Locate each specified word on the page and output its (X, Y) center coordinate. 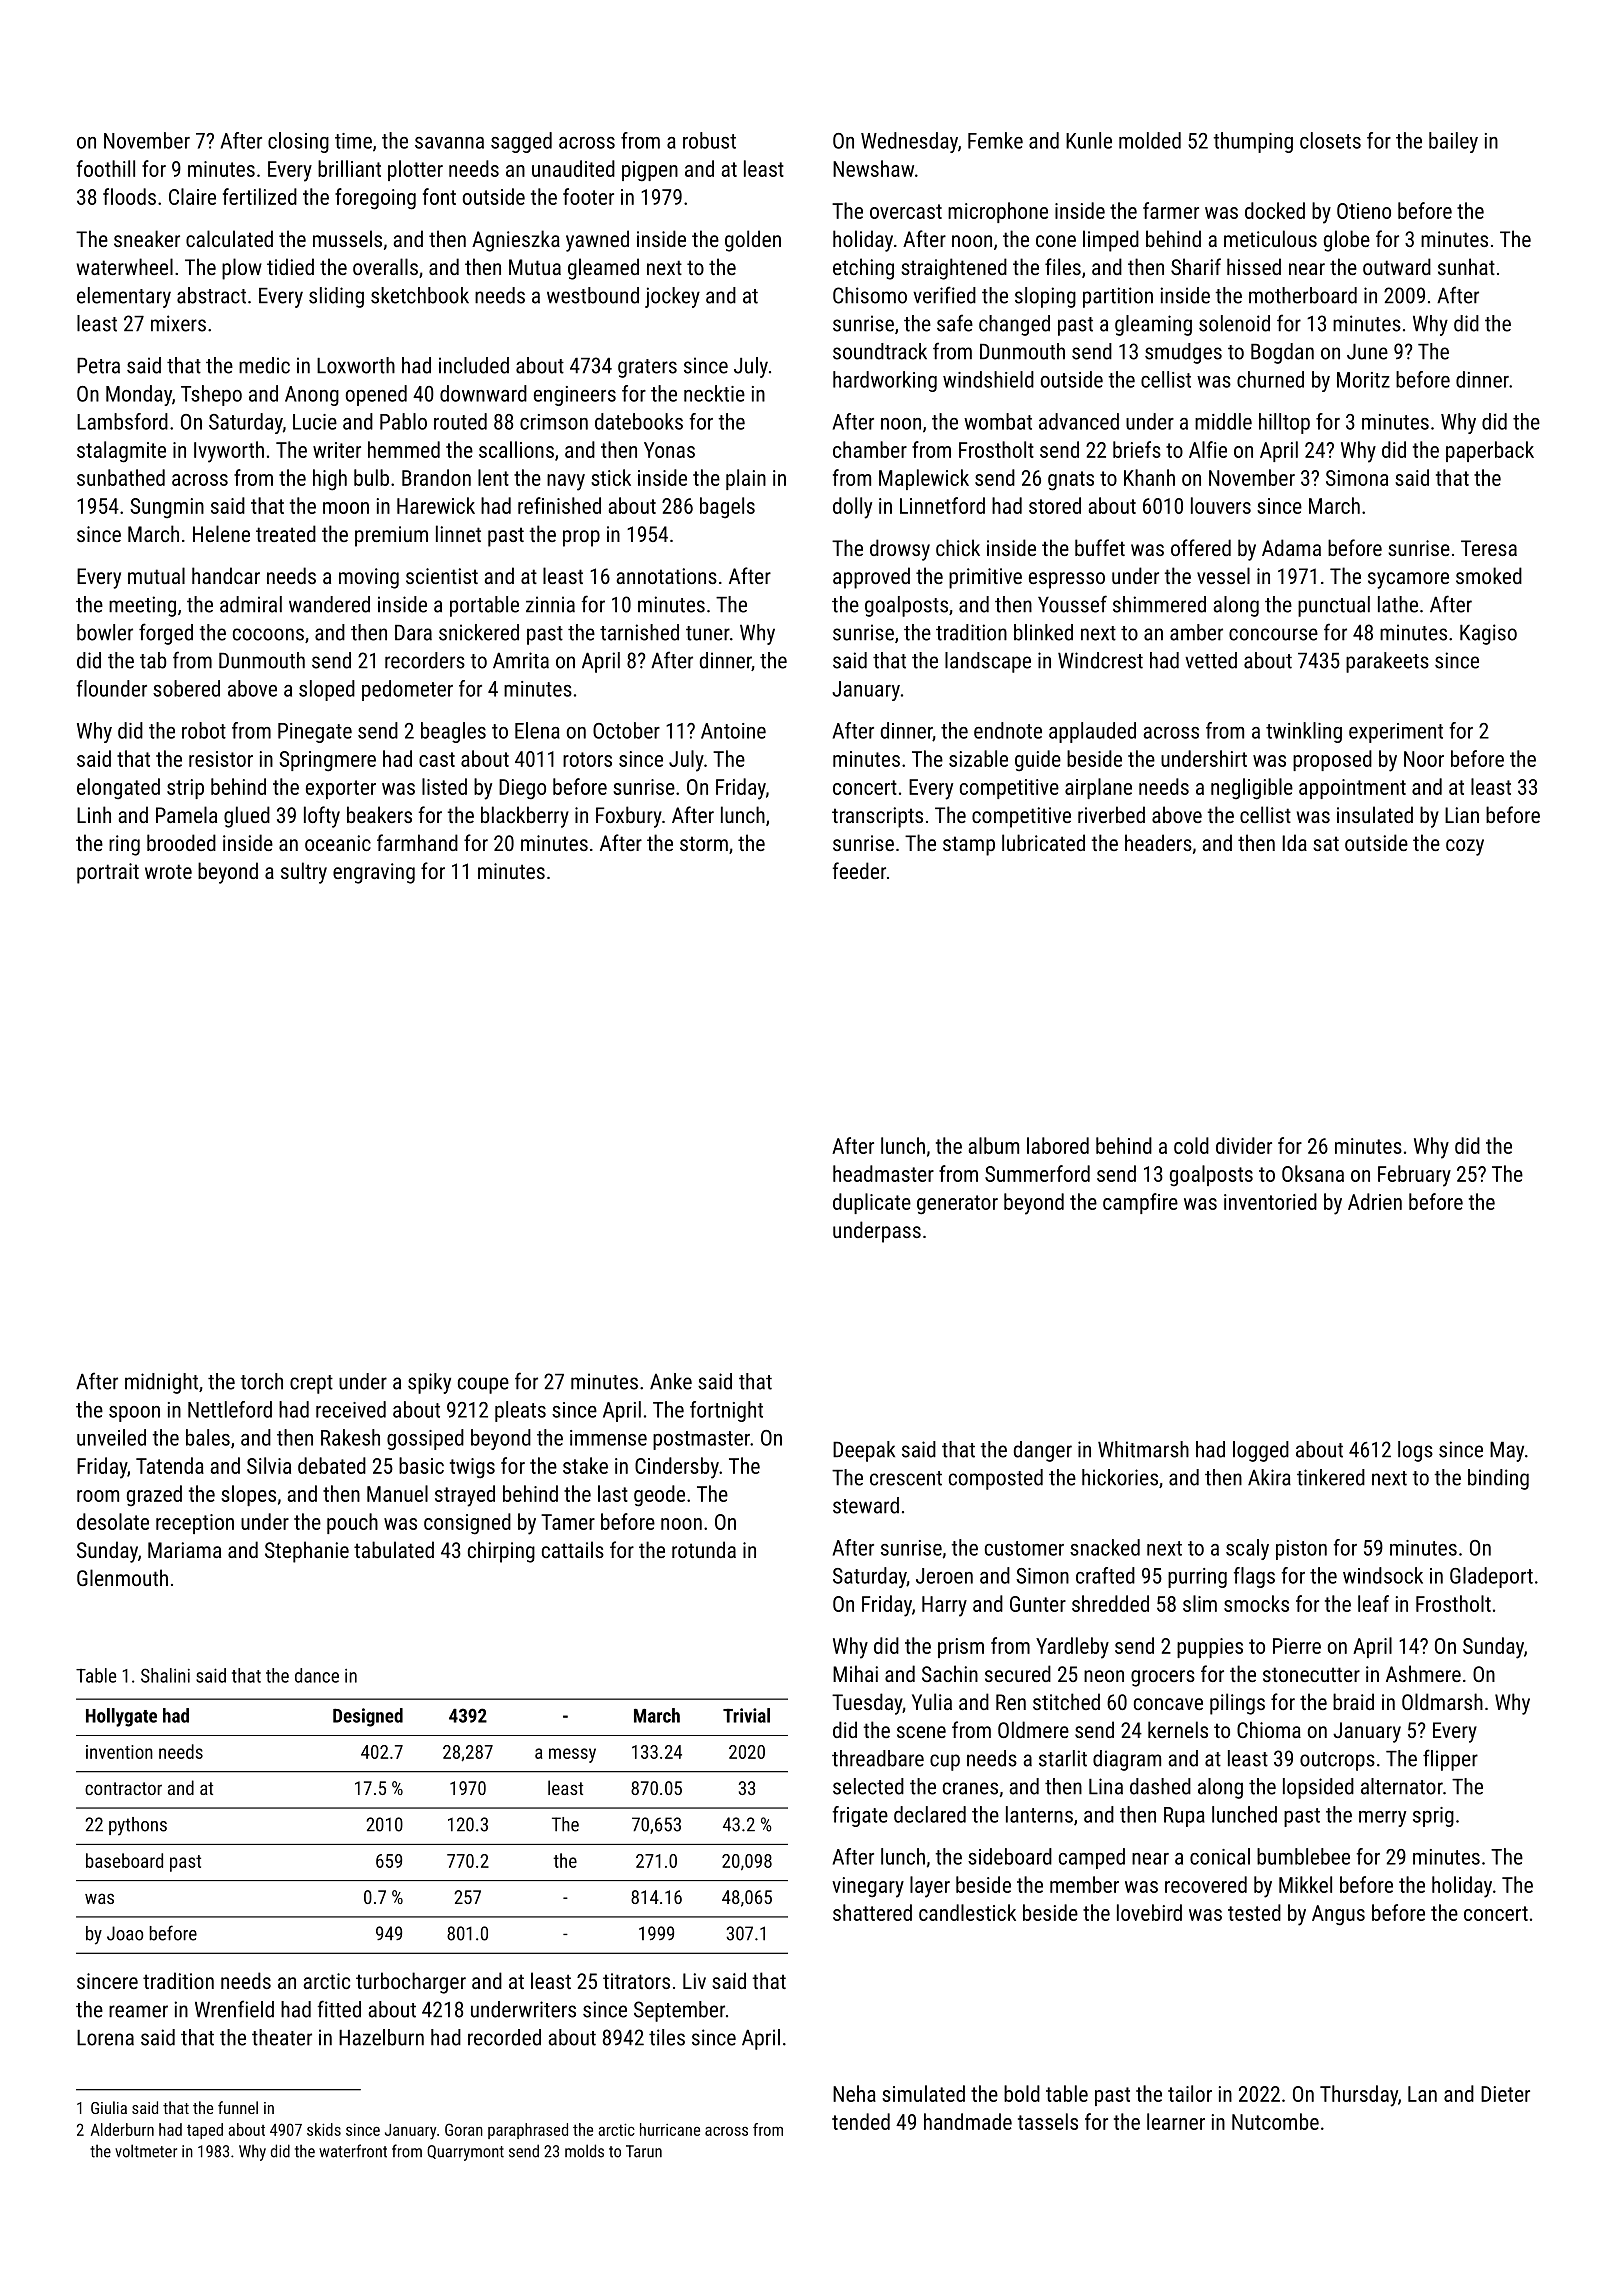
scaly (1247, 1549)
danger (1043, 1451)
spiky (429, 1383)
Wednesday (909, 142)
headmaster (883, 1173)
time (353, 141)
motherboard (1303, 295)
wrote (168, 871)
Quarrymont (465, 2153)
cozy (1465, 847)
